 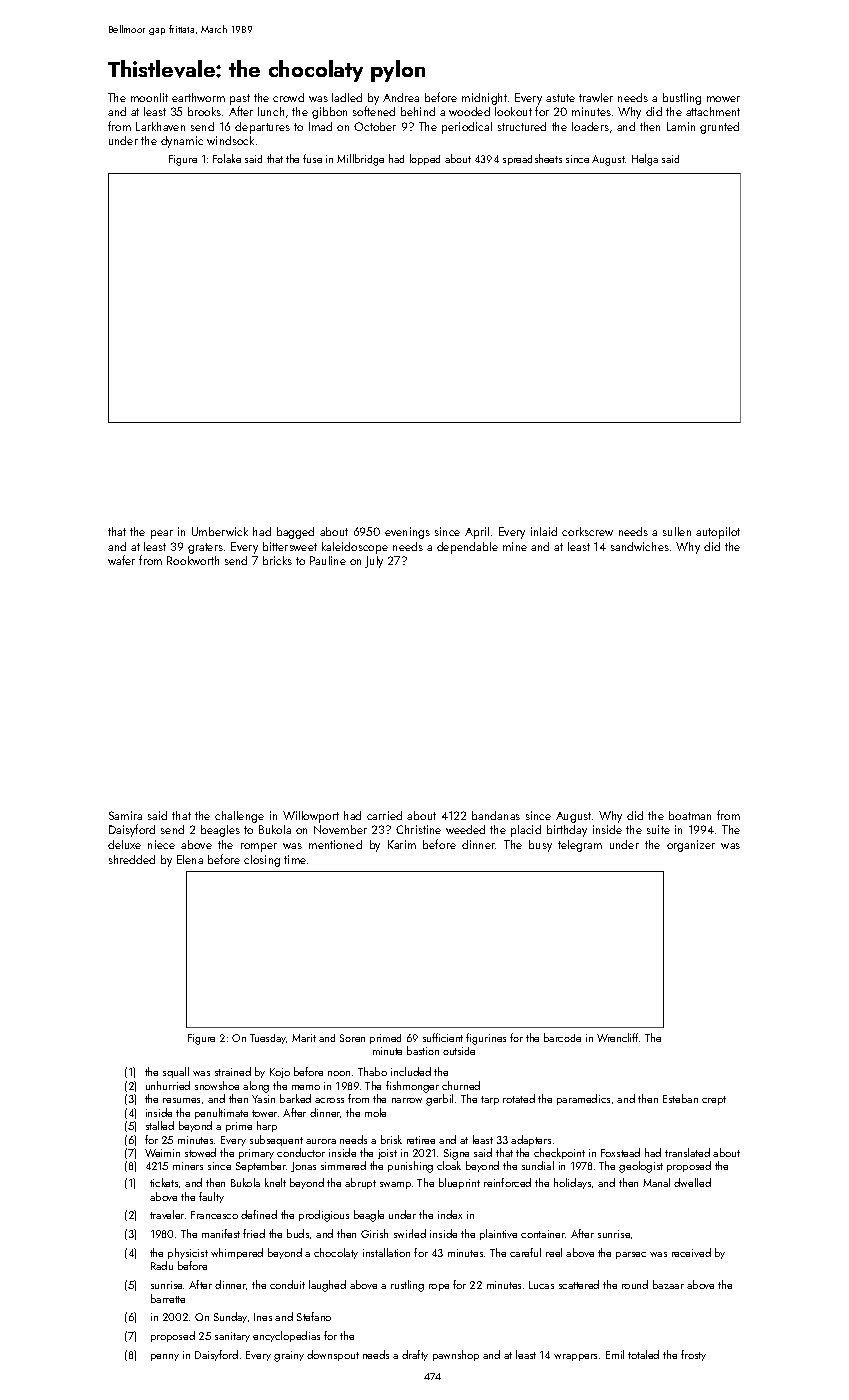 I want to click on penny, so click(x=165, y=1357).
